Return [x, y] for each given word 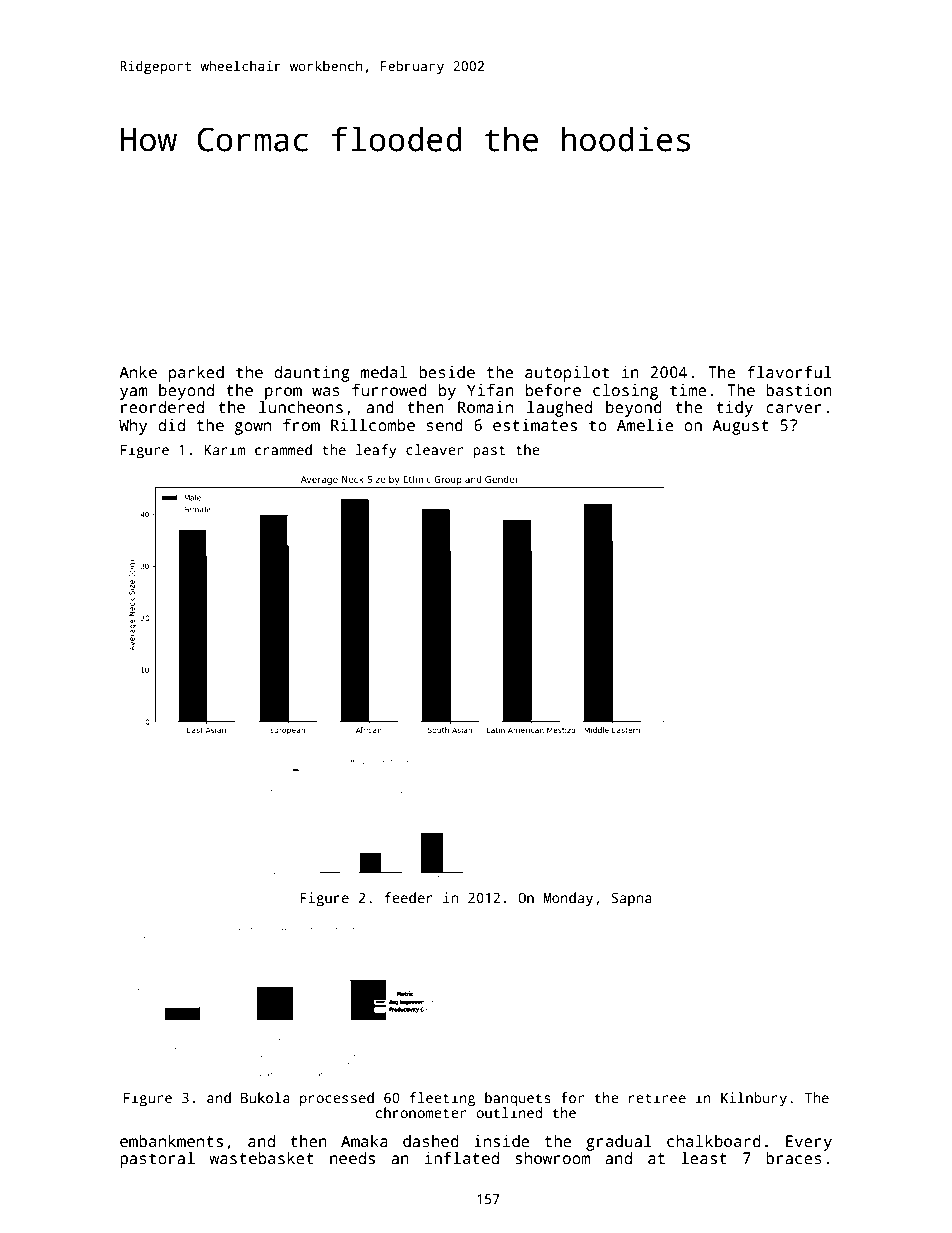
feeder [408, 897]
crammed [283, 449]
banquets [518, 1099]
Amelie [645, 424]
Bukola [265, 1097]
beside [447, 372]
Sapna [631, 899]
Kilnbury [754, 1099]
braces [794, 1158]
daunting [312, 374]
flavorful [789, 372]
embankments [171, 1141]
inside [502, 1141]
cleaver [434, 449]
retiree [657, 1097]
